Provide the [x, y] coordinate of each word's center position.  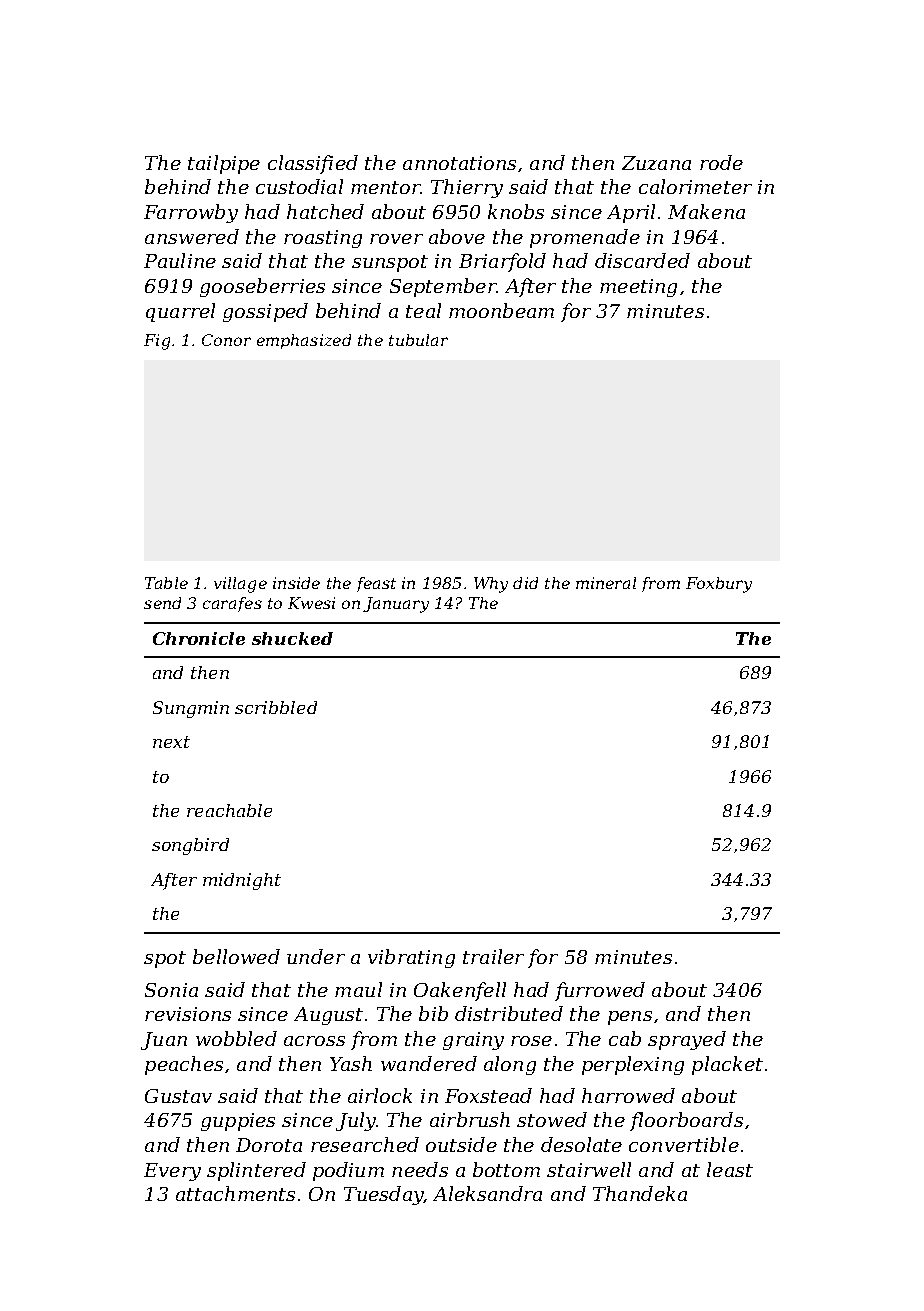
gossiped [265, 312]
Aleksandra [487, 1193]
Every [172, 1172]
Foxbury [719, 585]
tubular [418, 340]
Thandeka [640, 1193]
